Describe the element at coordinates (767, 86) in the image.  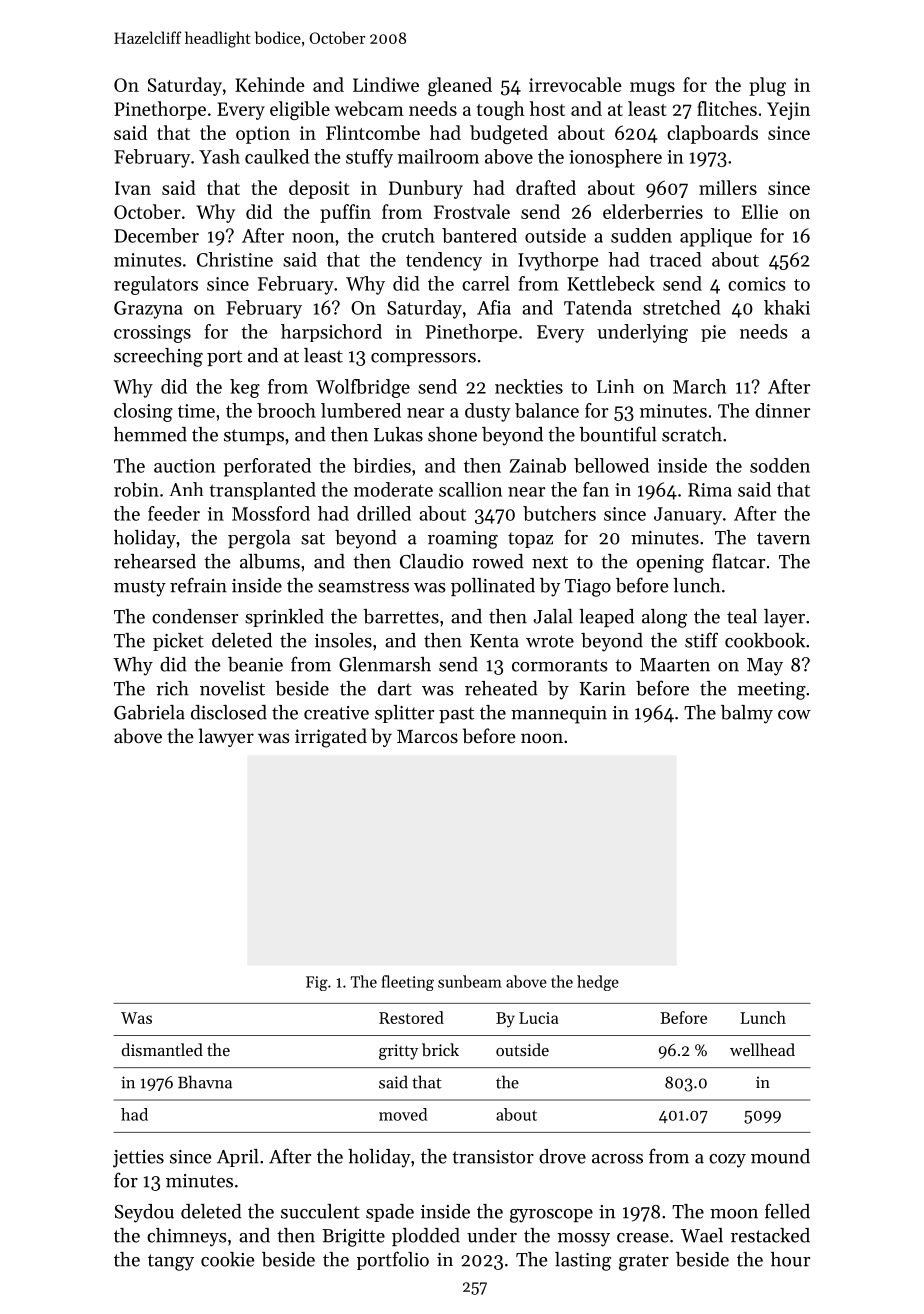
I see `plug` at that location.
